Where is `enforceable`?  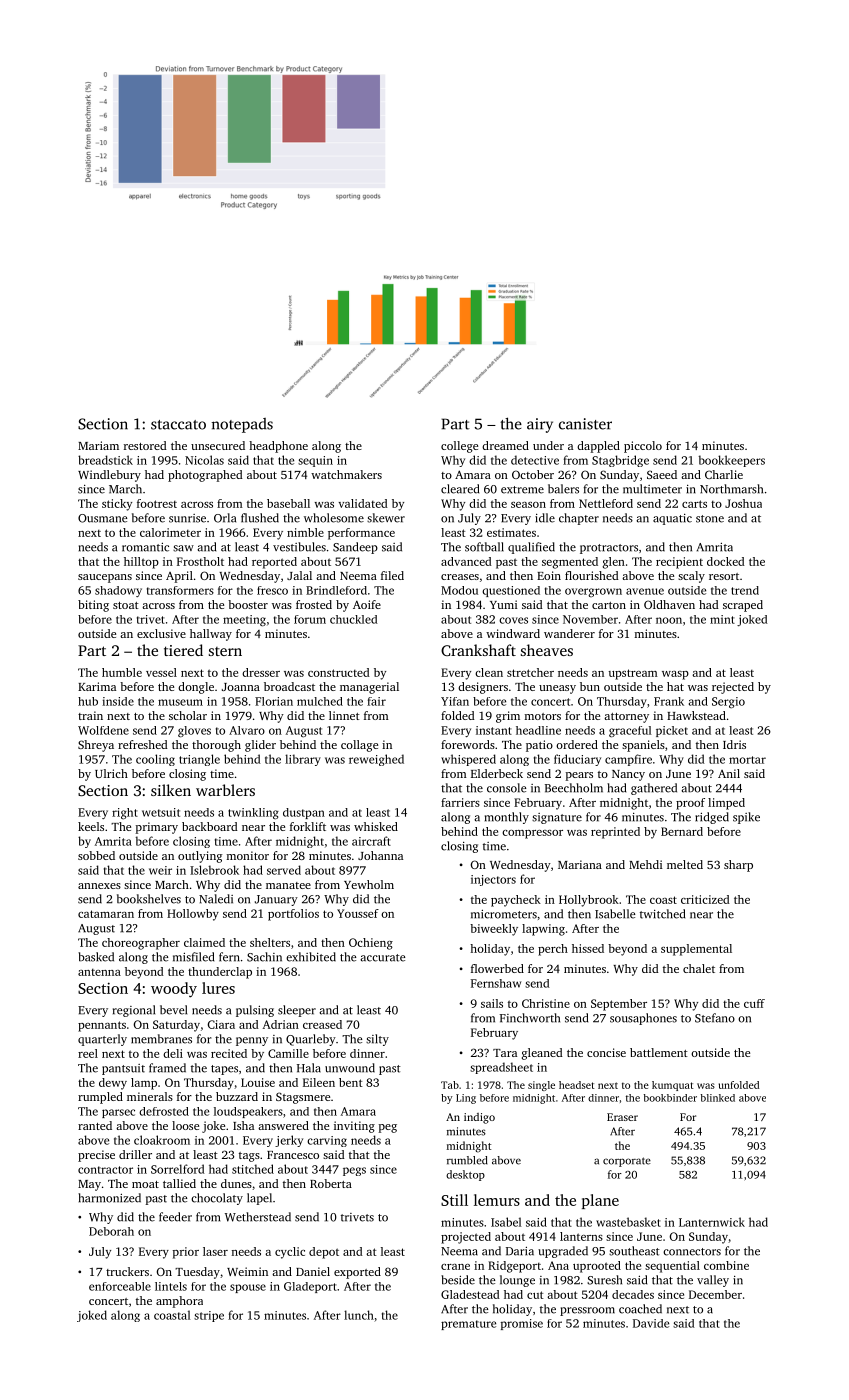 enforceable is located at coordinates (120, 1286).
